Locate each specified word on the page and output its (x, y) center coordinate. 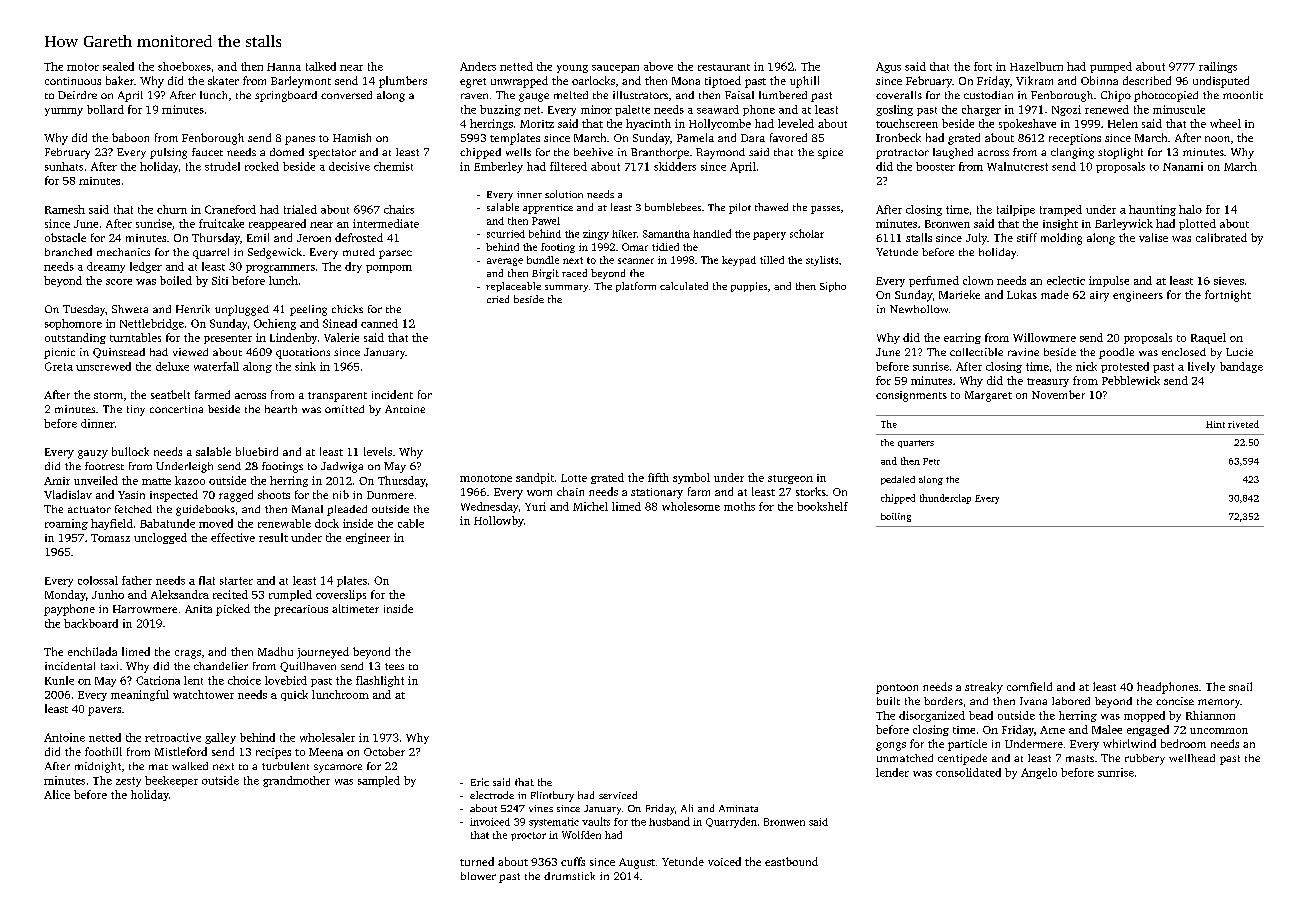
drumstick (569, 876)
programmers (280, 269)
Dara (753, 138)
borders (943, 701)
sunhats (64, 166)
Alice (57, 794)
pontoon (897, 689)
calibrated (1221, 237)
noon (1217, 139)
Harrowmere (145, 609)
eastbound (791, 861)
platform (636, 287)
